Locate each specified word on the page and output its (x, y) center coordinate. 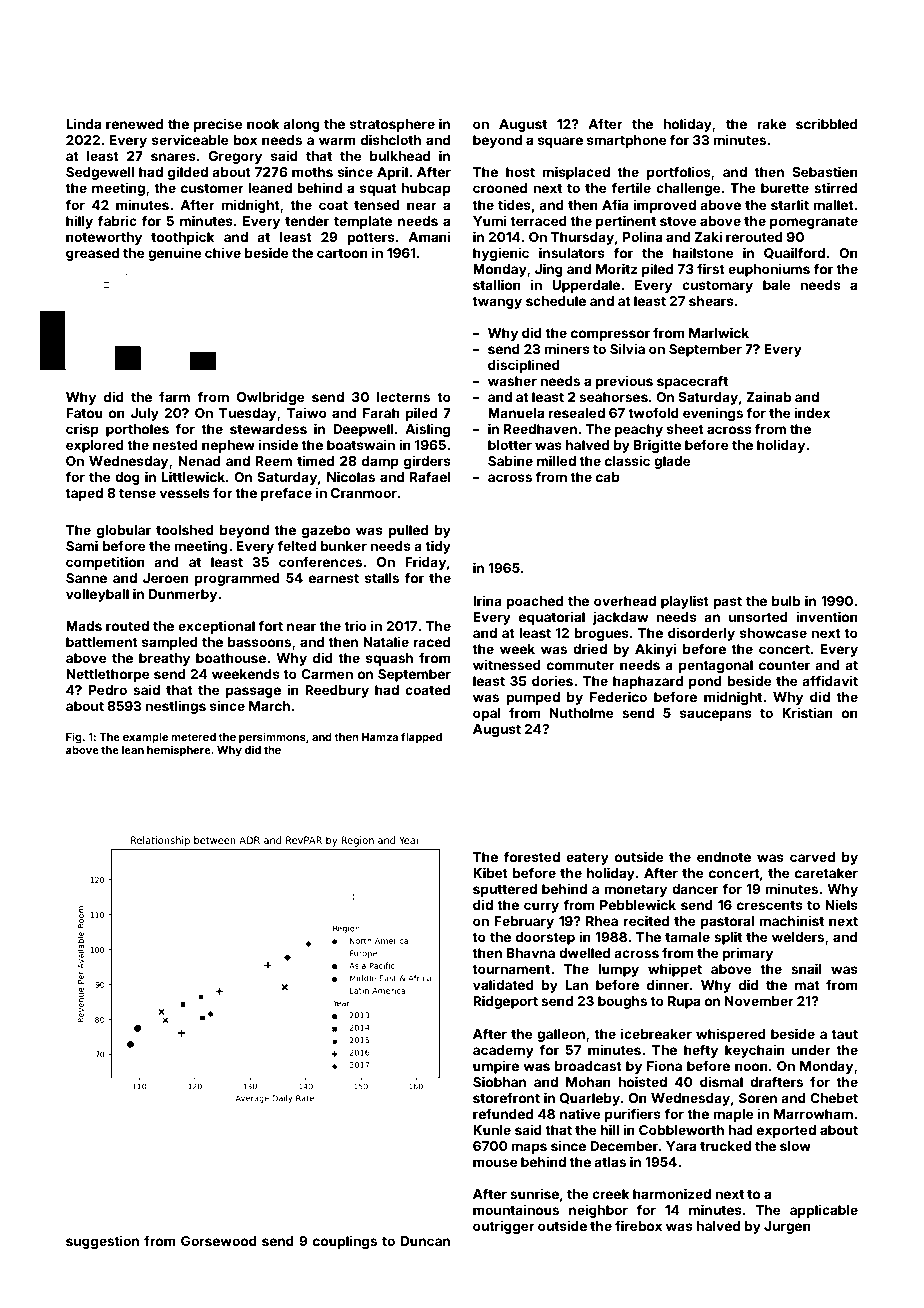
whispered (731, 1035)
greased (92, 254)
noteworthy (104, 238)
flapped (421, 738)
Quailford (794, 253)
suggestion (102, 1242)
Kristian (807, 712)
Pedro (108, 690)
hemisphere (179, 750)
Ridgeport (505, 1002)
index (812, 412)
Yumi (490, 220)
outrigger (504, 1227)
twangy (497, 303)
